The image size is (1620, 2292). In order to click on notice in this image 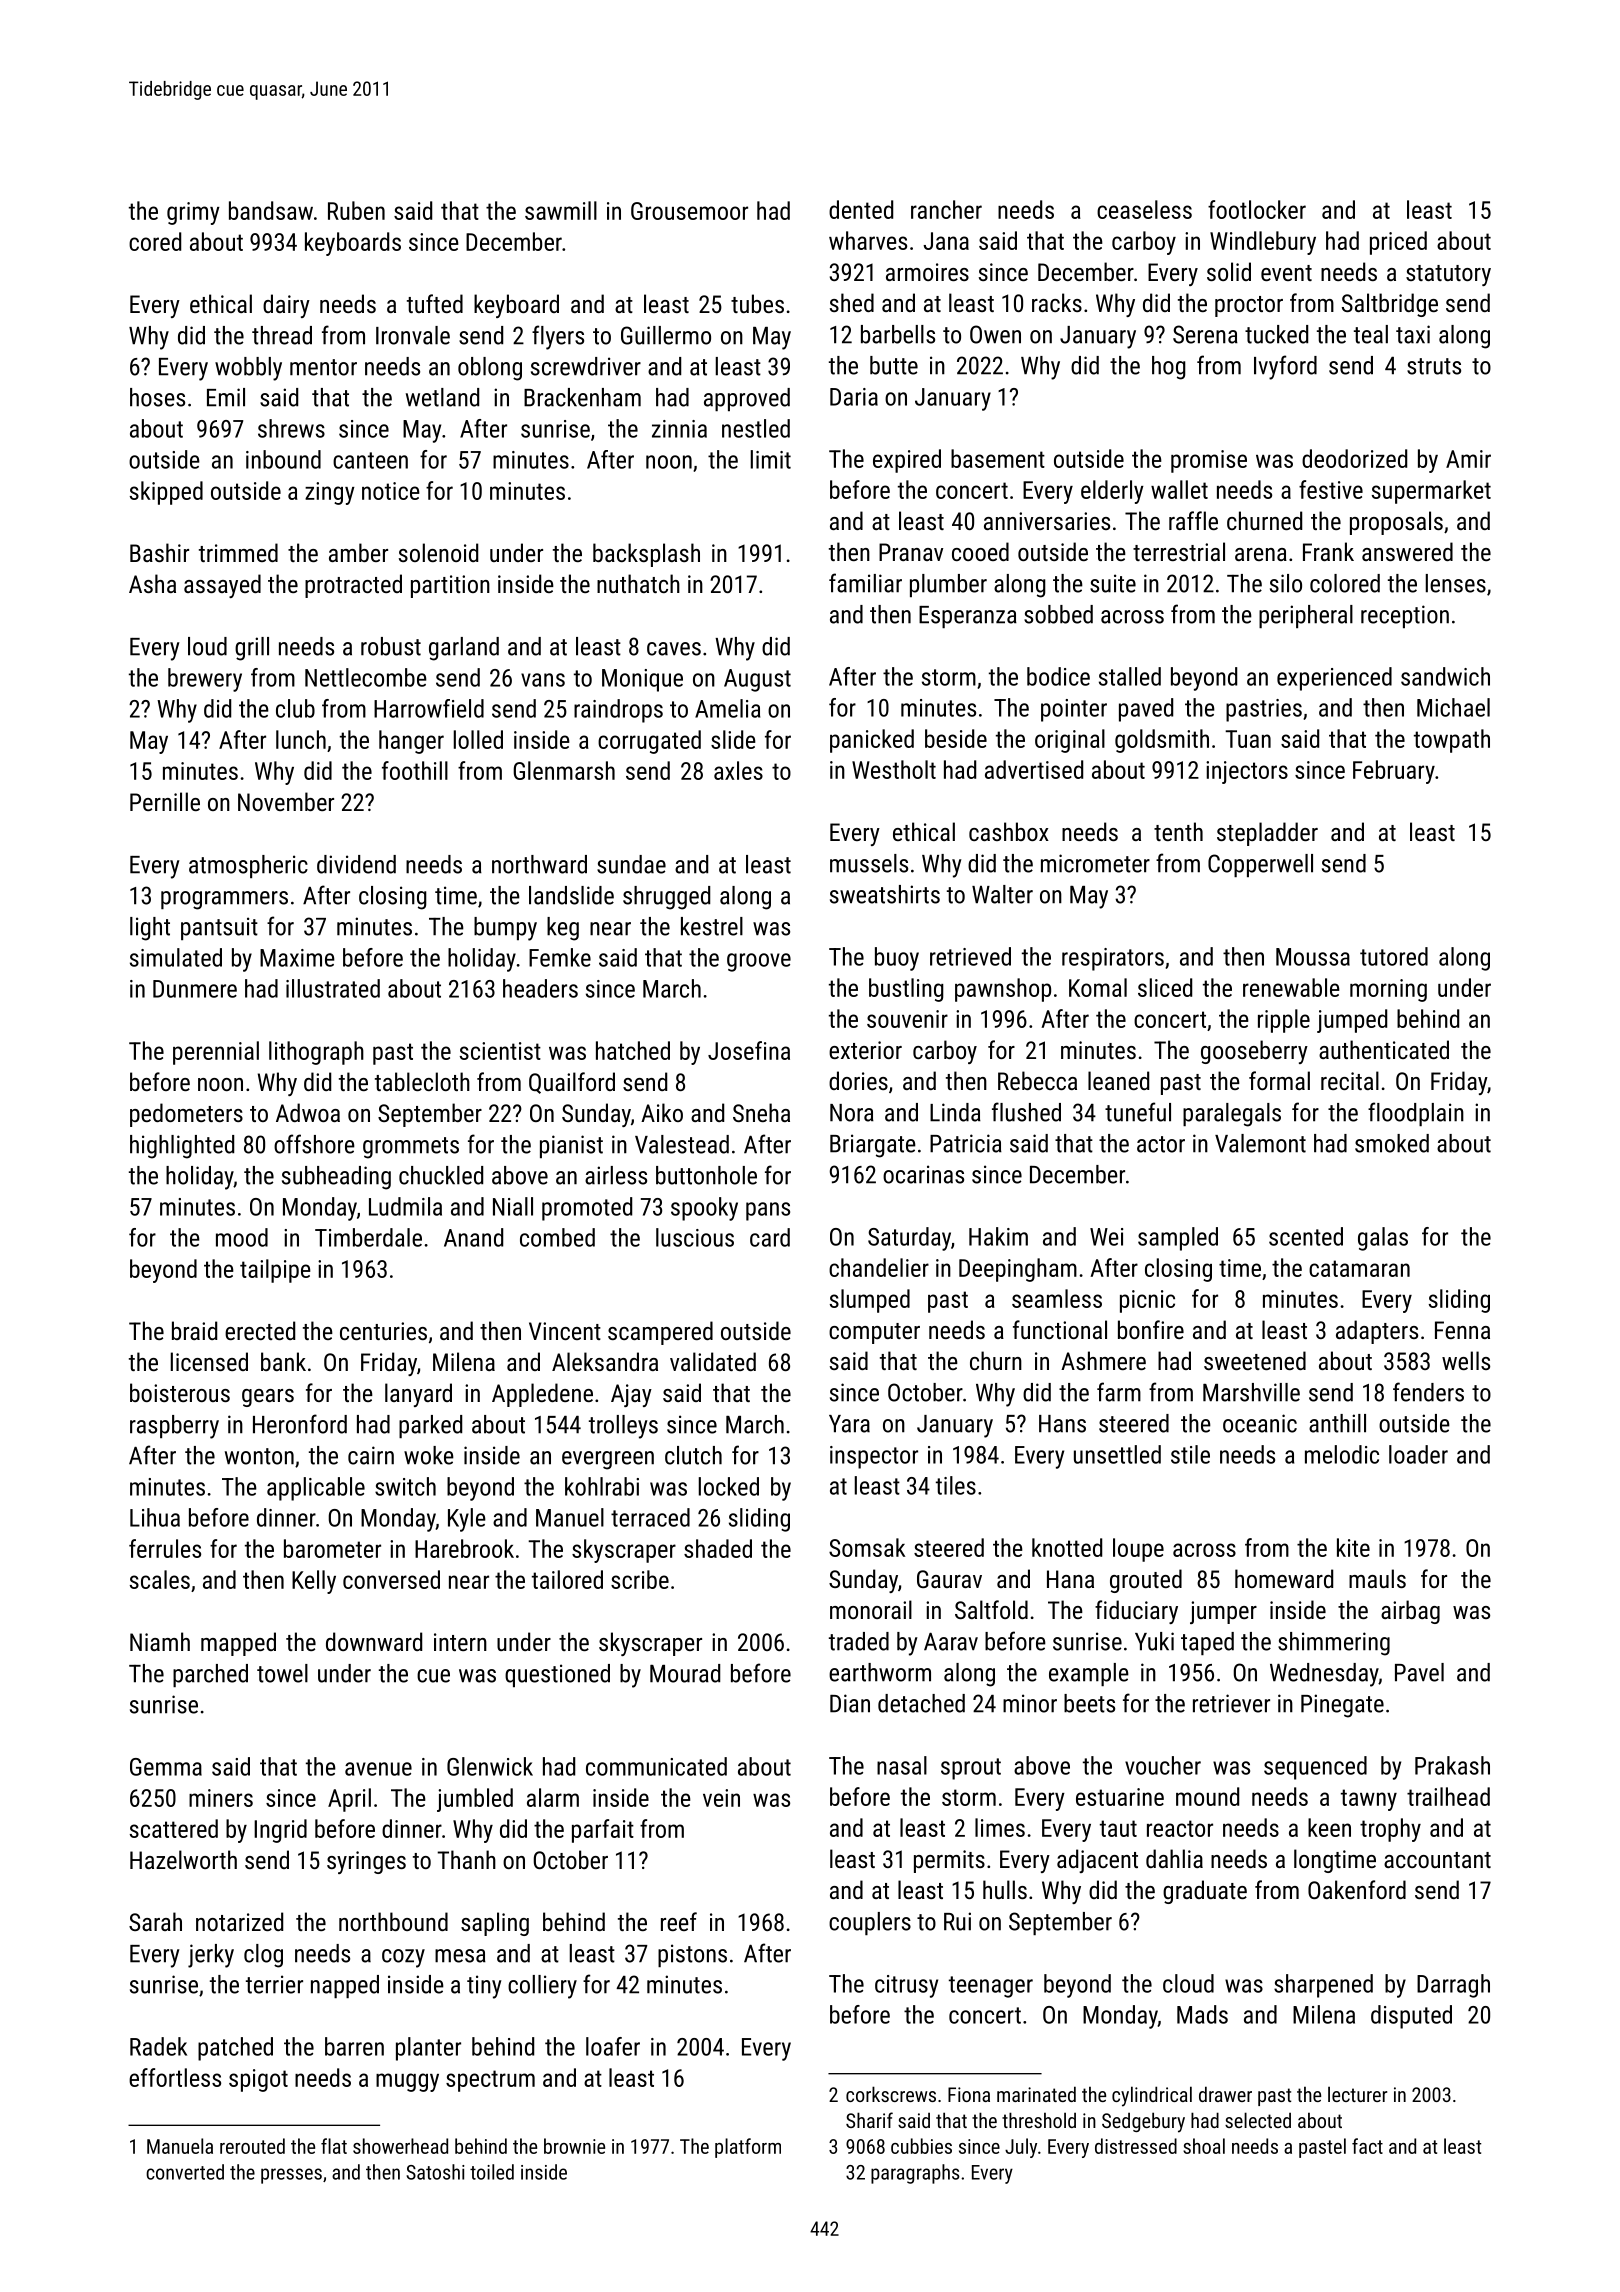, I will do `click(391, 491)`.
